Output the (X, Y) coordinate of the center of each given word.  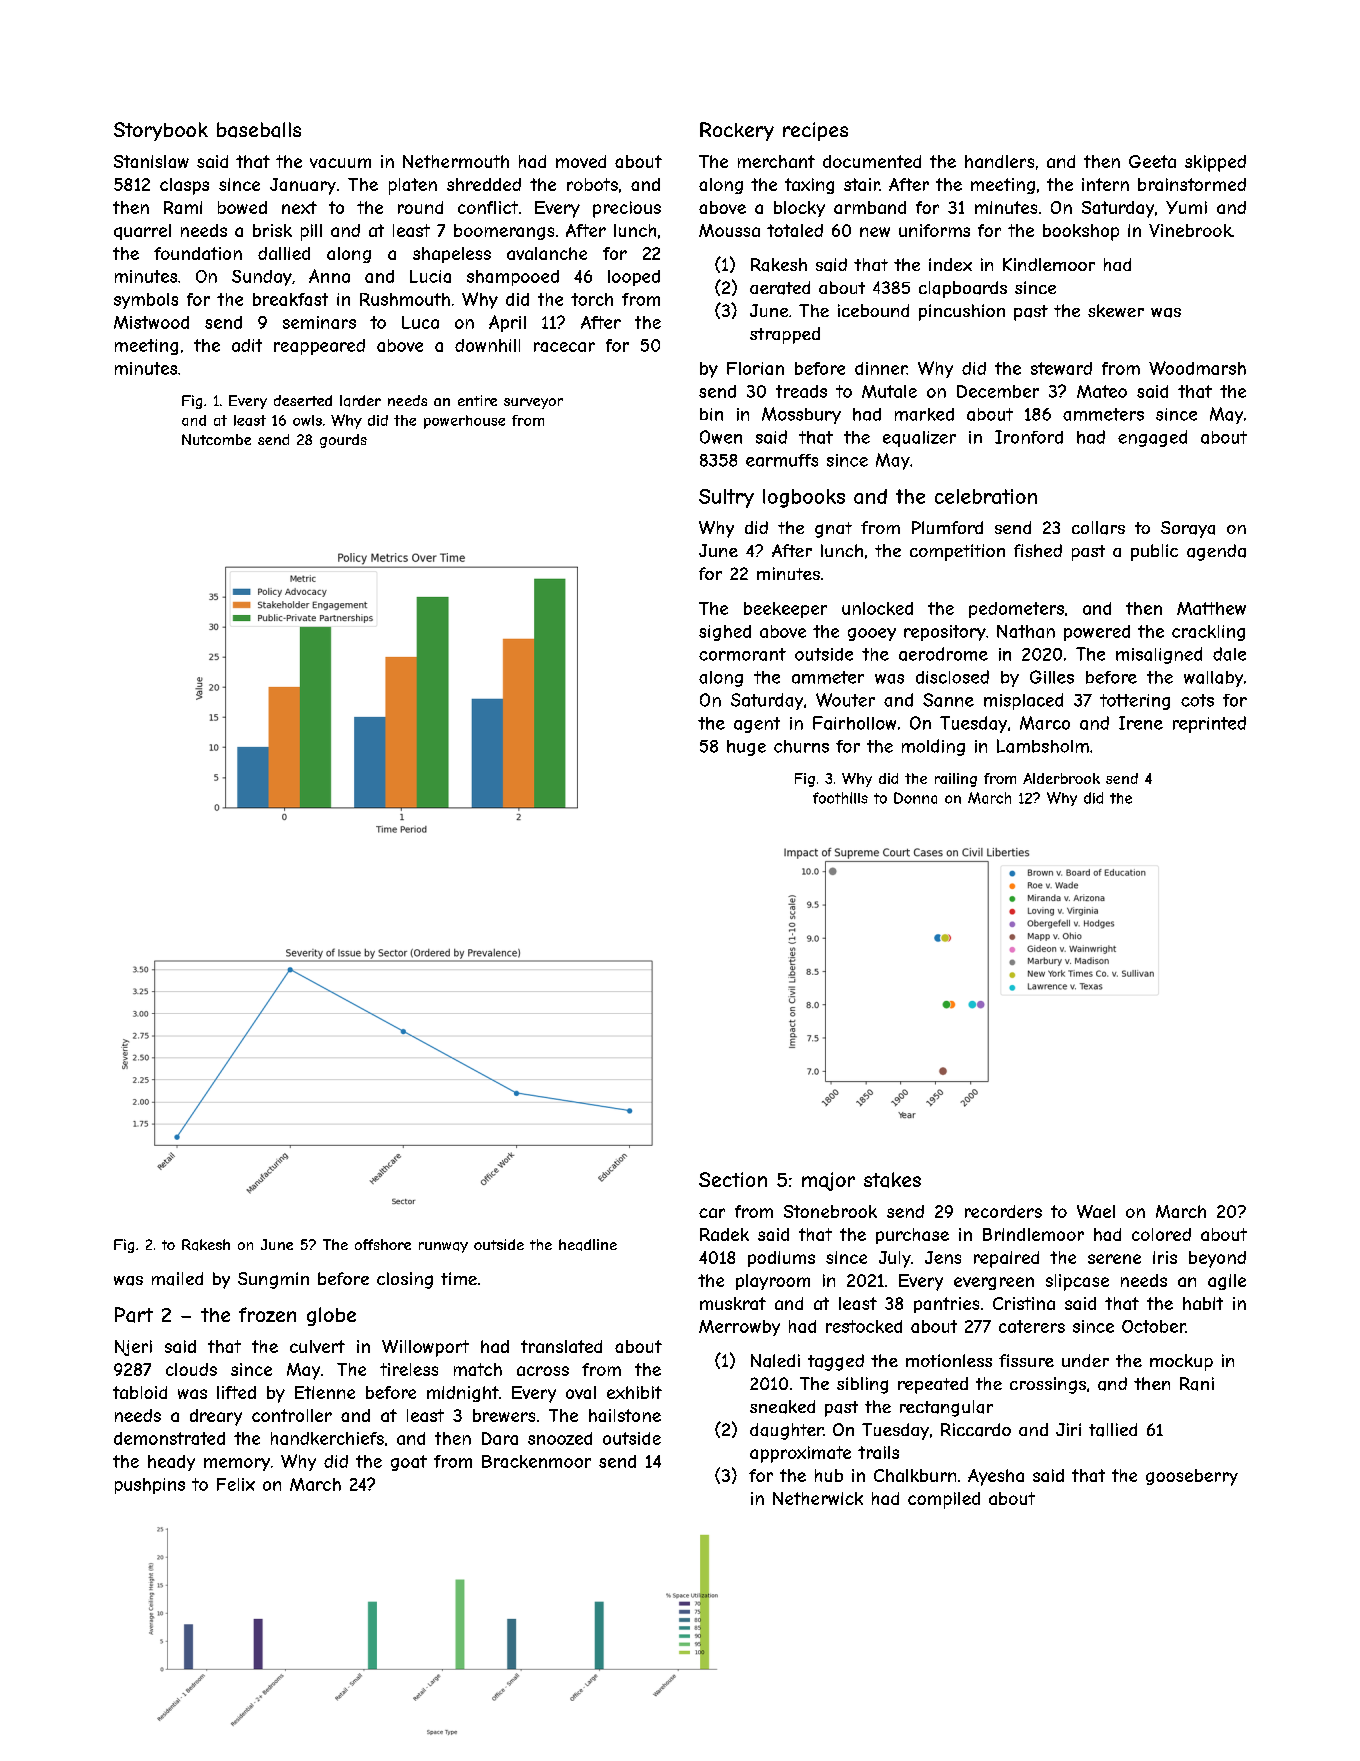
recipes (815, 131)
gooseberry (1192, 1477)
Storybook (161, 131)
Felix (236, 1484)
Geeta (1152, 161)
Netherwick (818, 1498)
